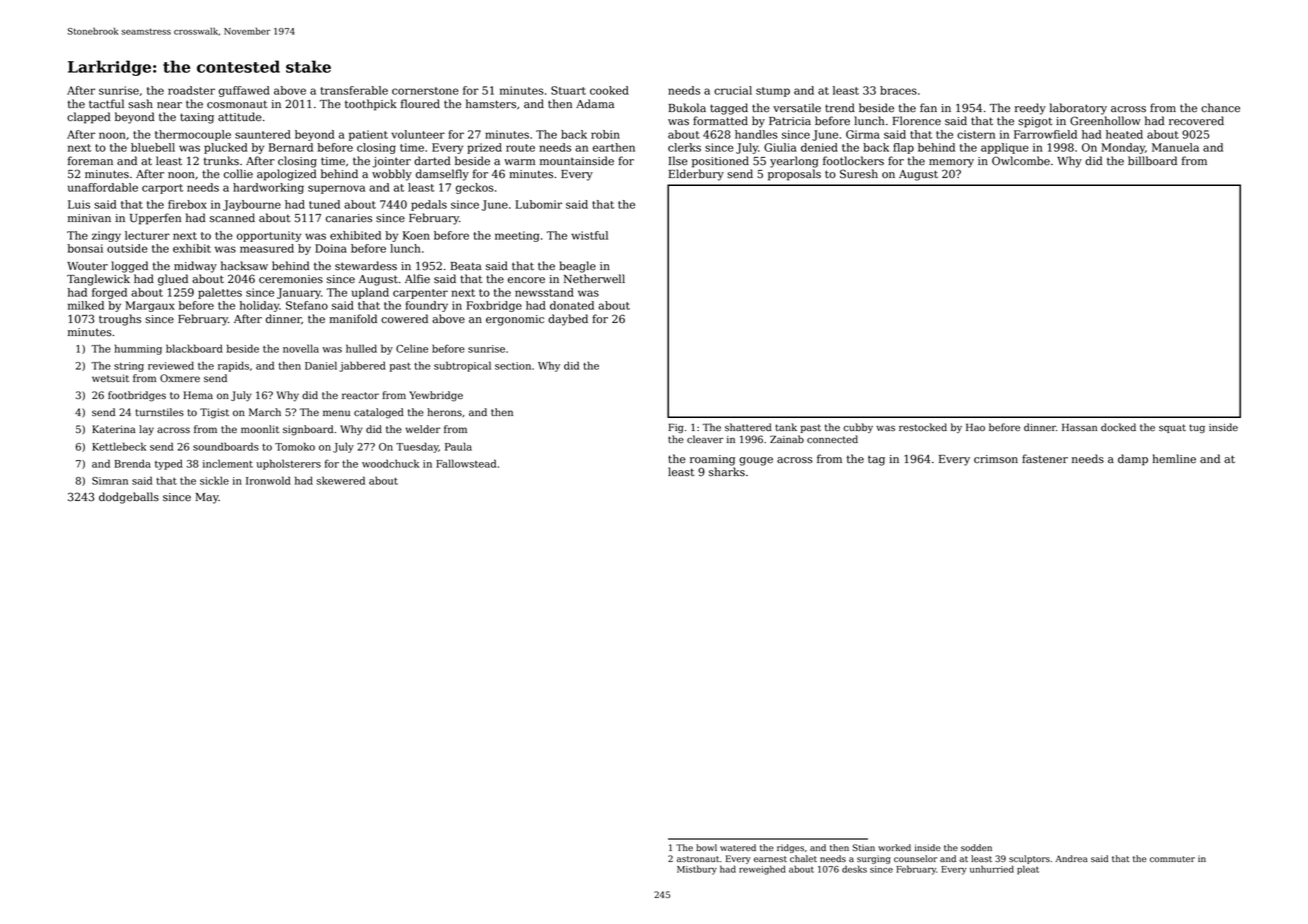 This screenshot has height=924, width=1308. Describe the element at coordinates (859, 174) in the screenshot. I see `Suresh` at that location.
